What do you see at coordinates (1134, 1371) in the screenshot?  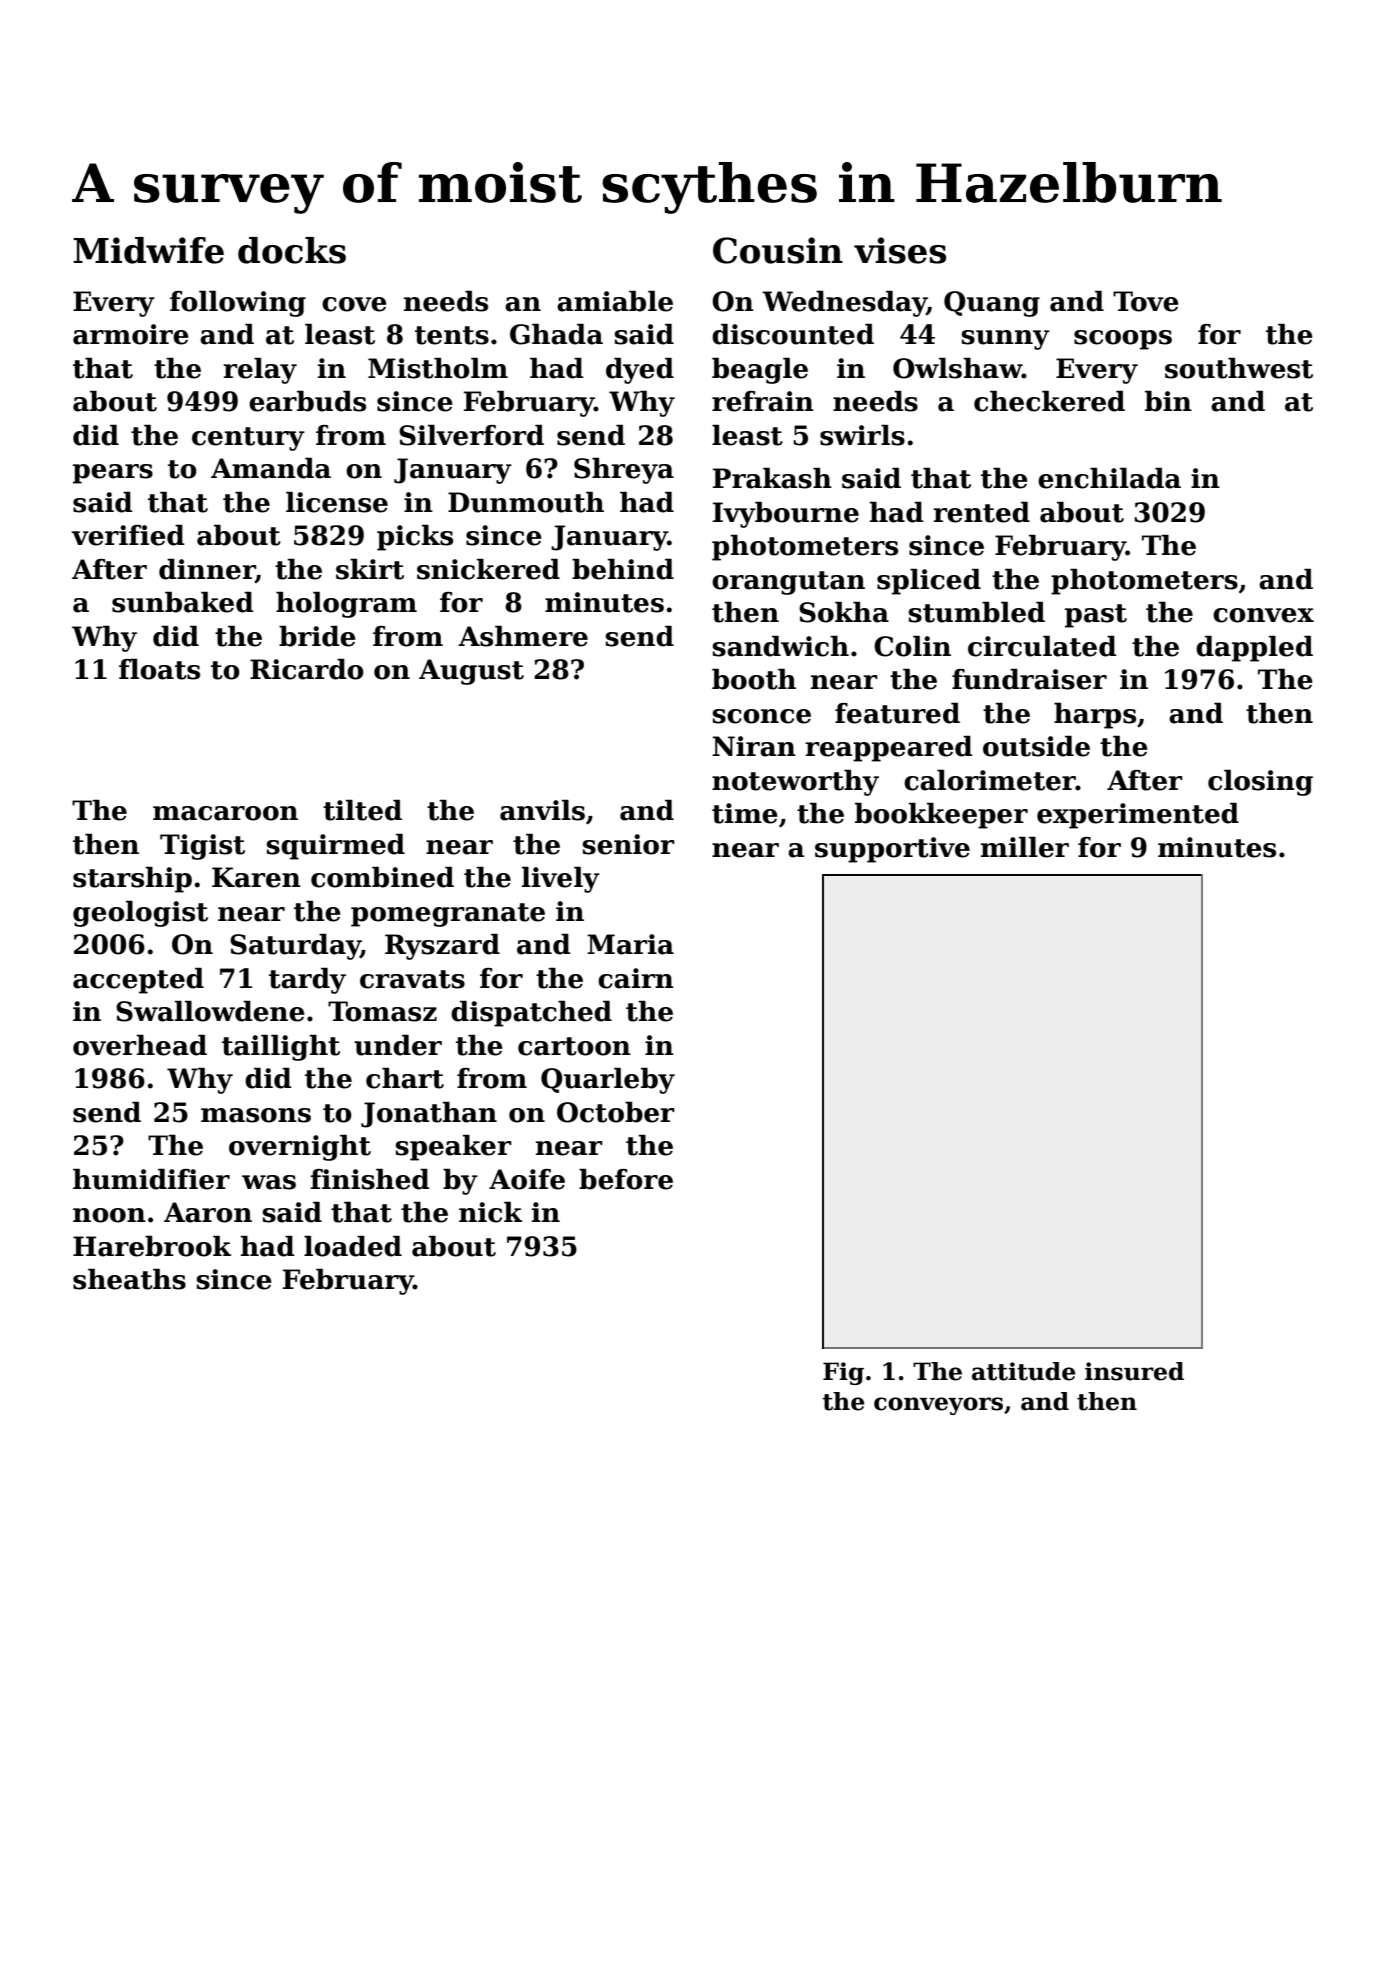 I see `insured` at bounding box center [1134, 1371].
